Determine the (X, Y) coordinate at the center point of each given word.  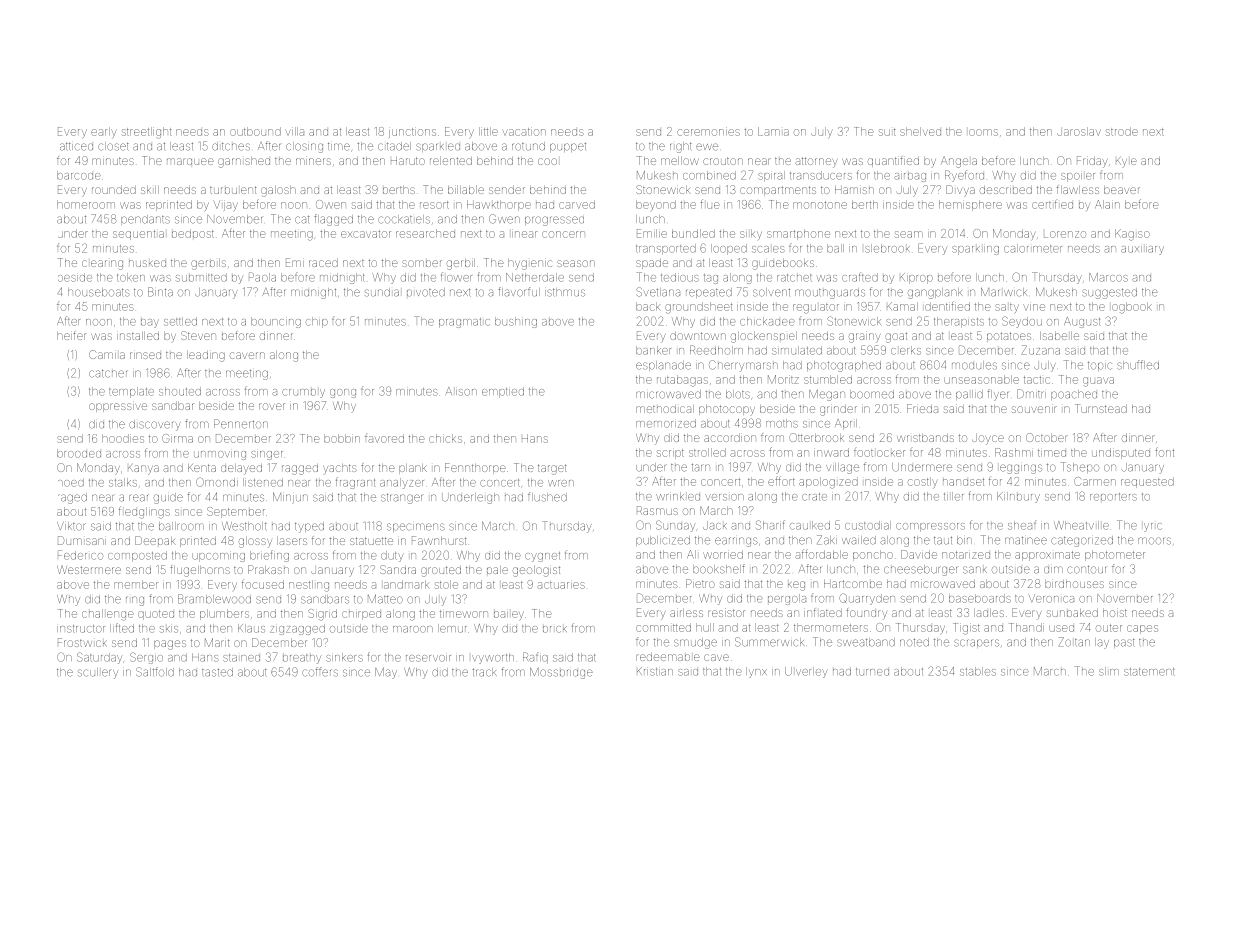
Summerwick (769, 642)
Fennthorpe (475, 468)
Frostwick (82, 642)
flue (710, 204)
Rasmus (657, 510)
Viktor (71, 526)
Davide (919, 554)
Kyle (1126, 162)
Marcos (1108, 277)
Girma (177, 438)
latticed (76, 147)
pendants (145, 220)
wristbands (925, 438)
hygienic (530, 264)
